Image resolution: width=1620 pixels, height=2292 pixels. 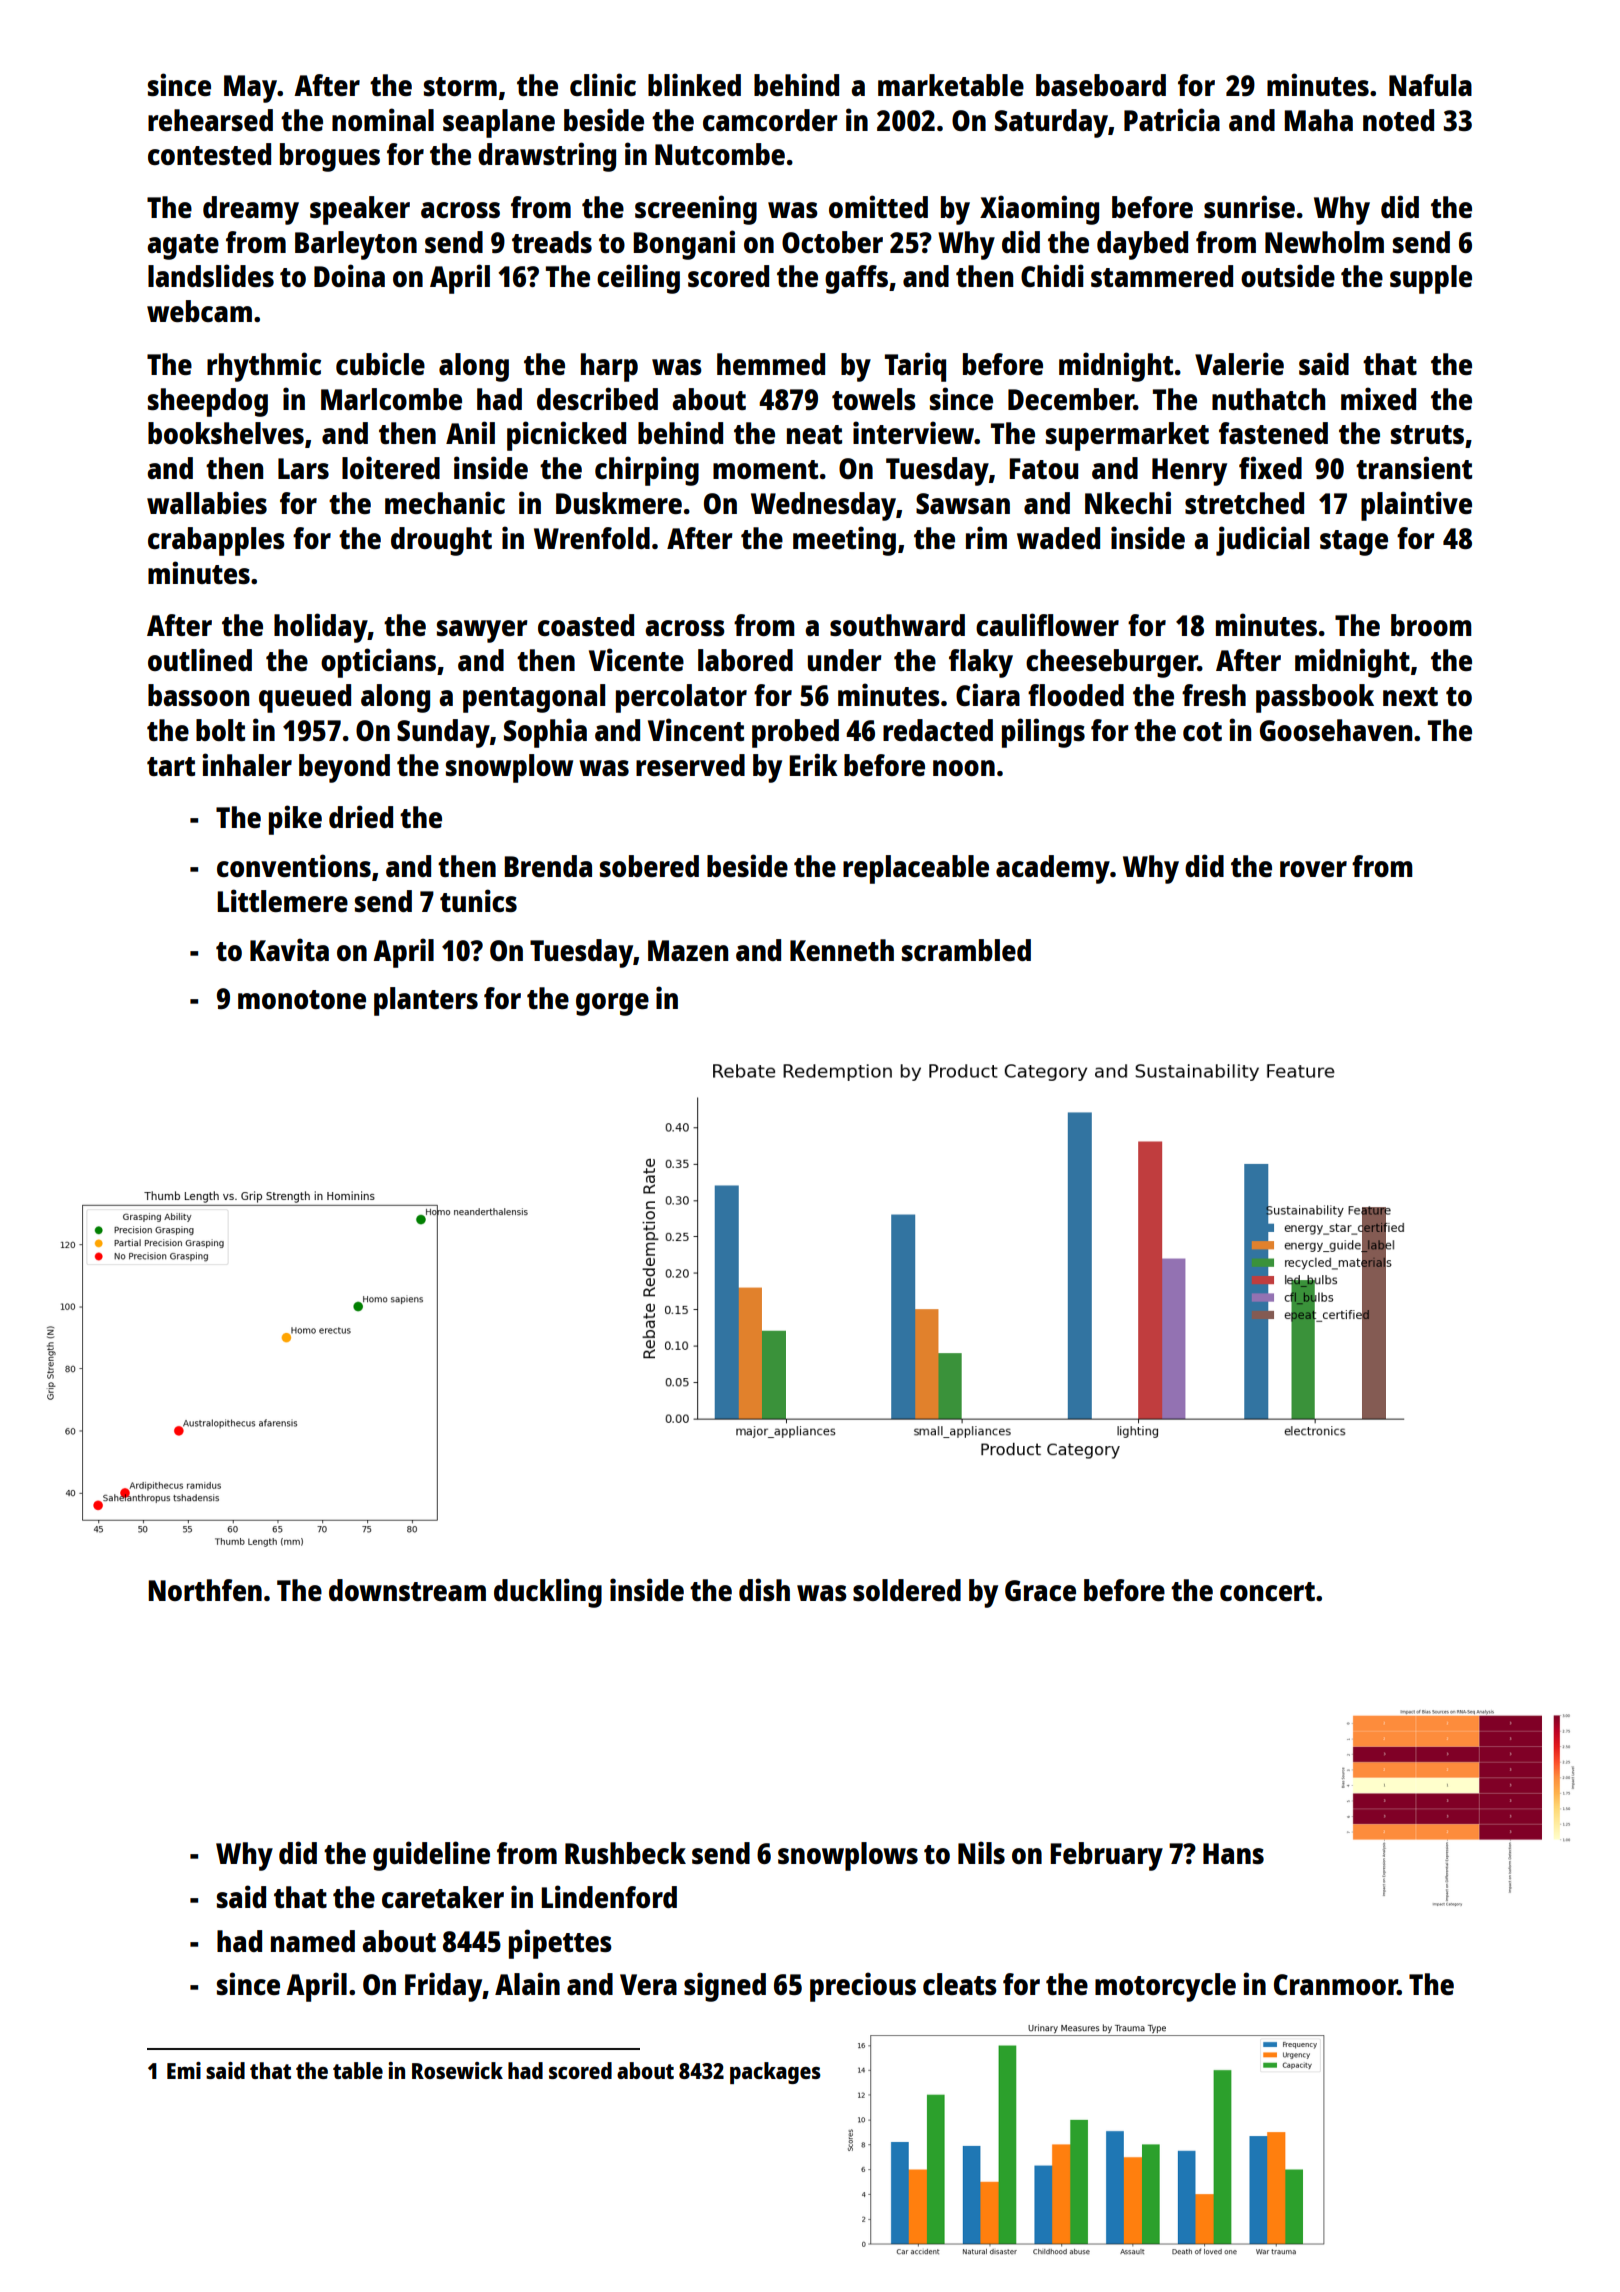 What do you see at coordinates (694, 84) in the screenshot?
I see `blinked` at bounding box center [694, 84].
